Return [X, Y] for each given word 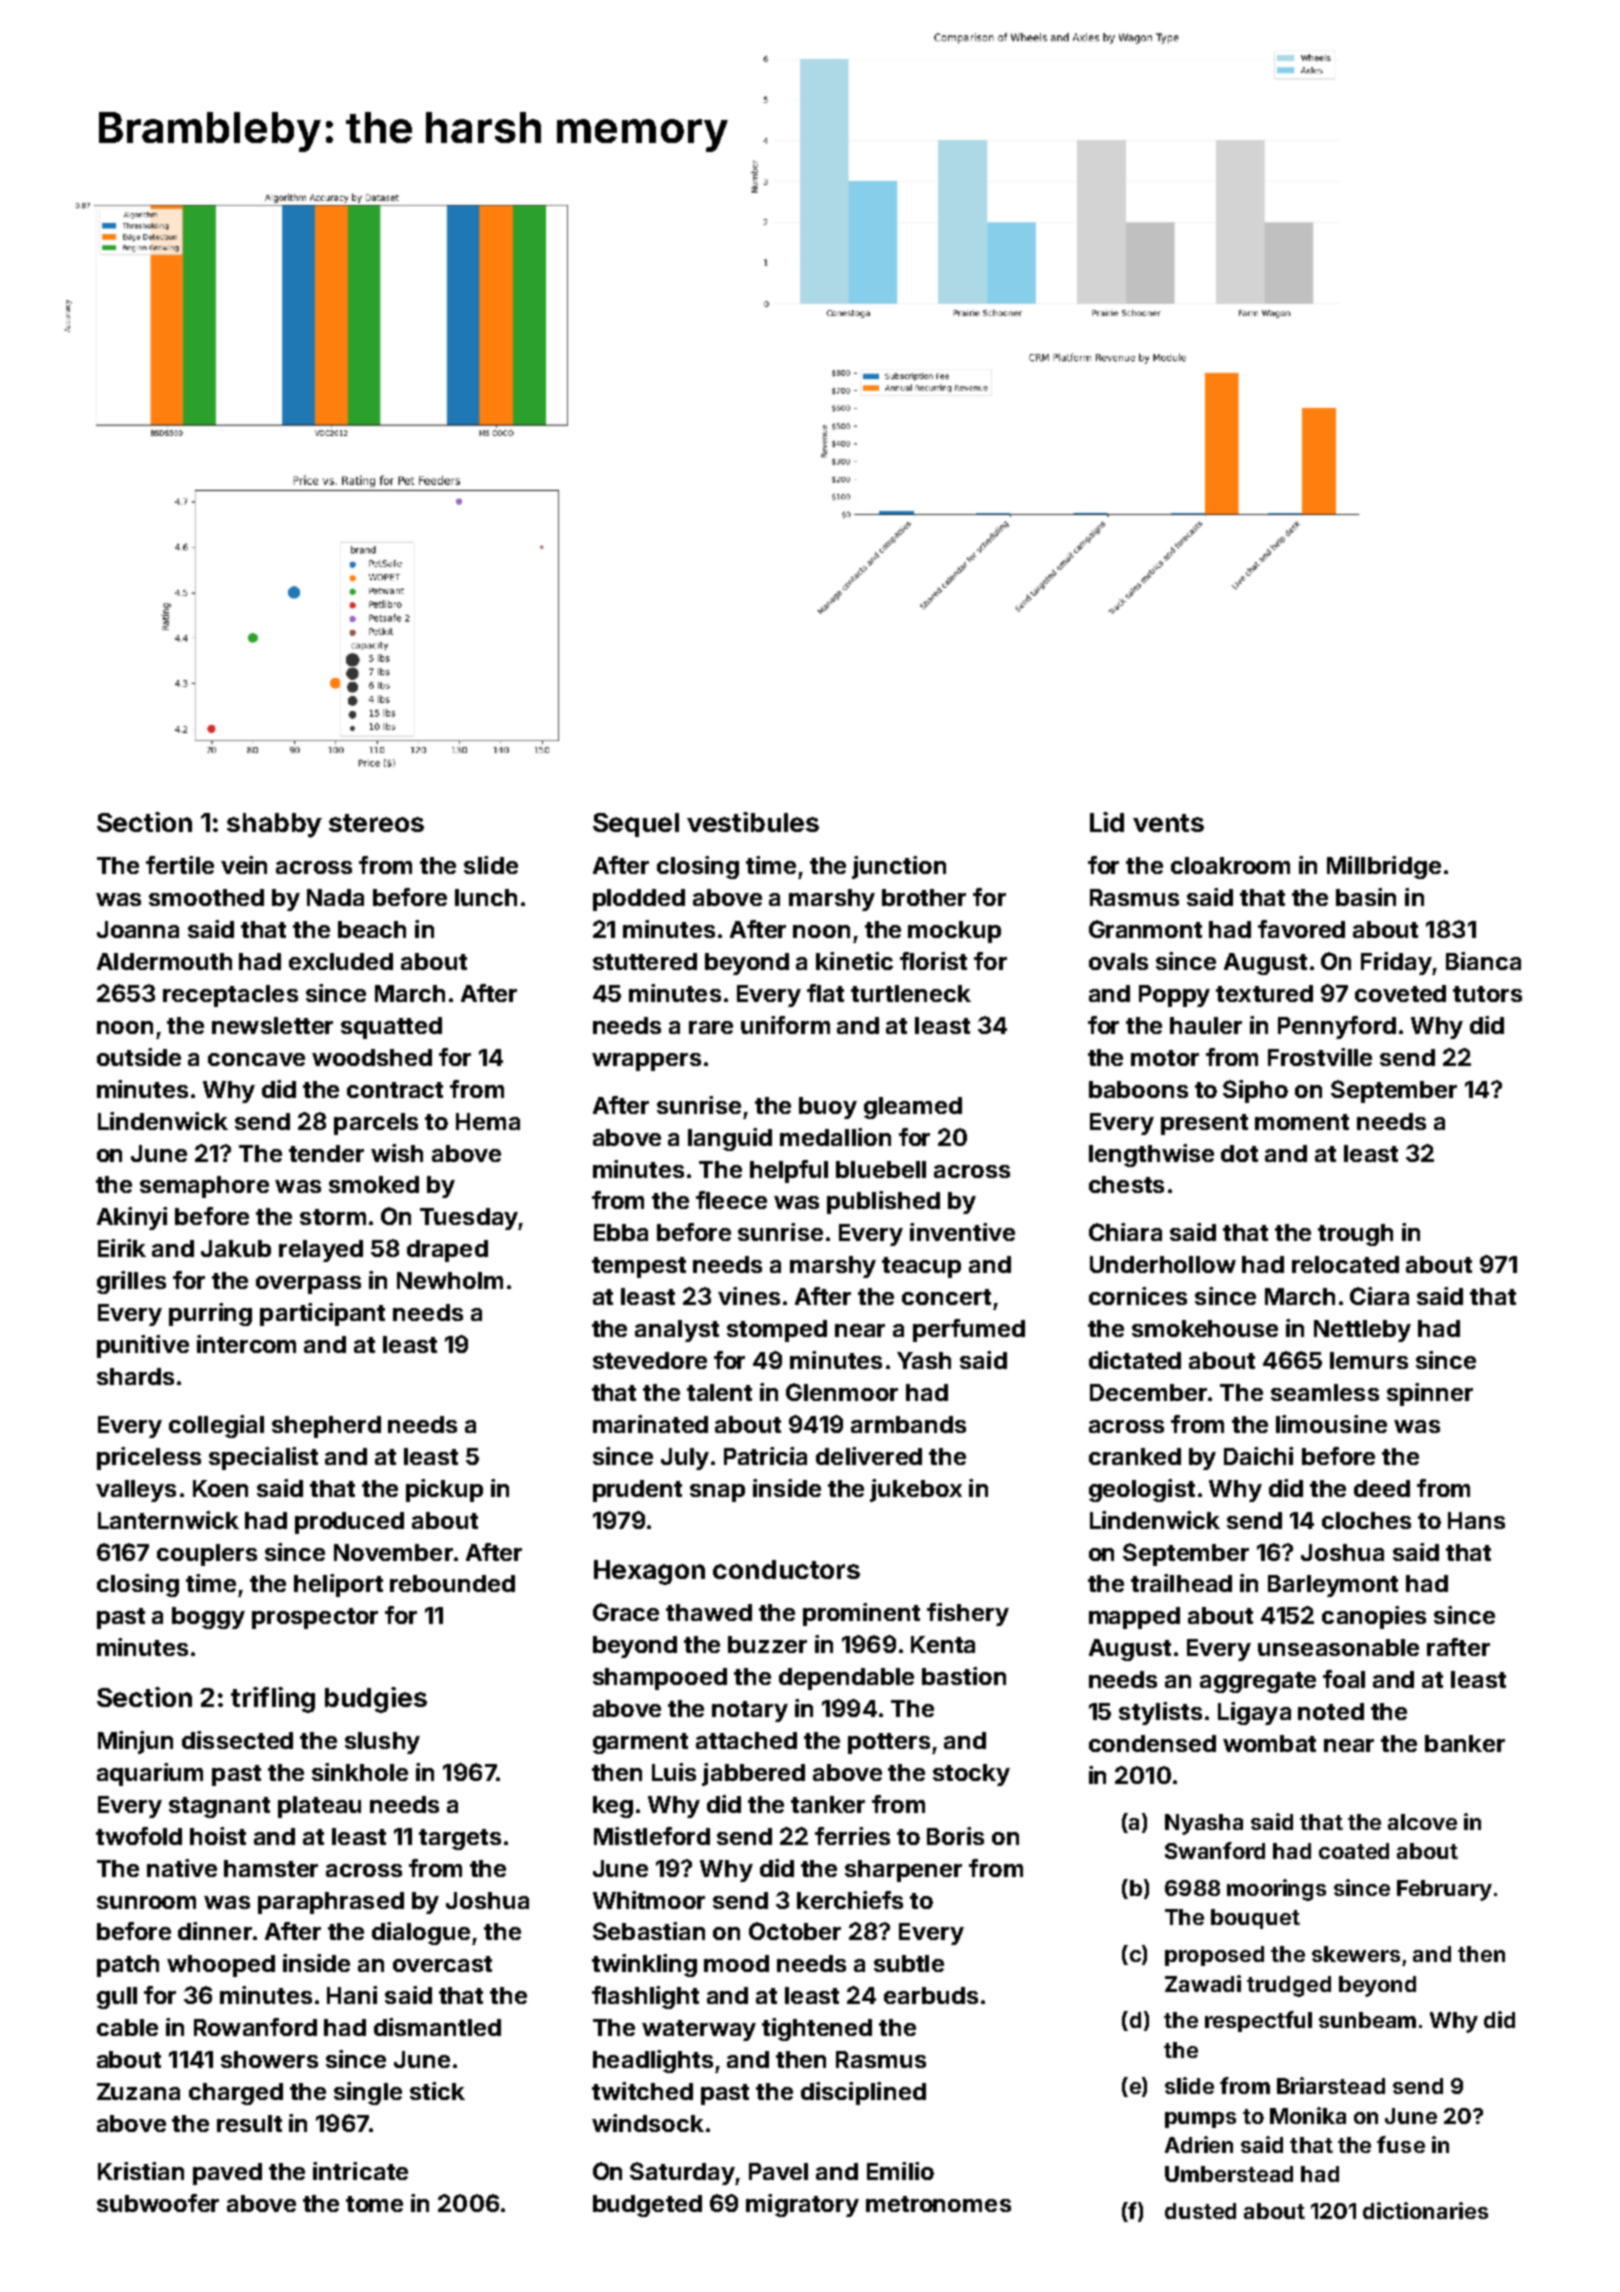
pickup [444, 1490]
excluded [341, 961]
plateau [319, 1807]
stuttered [645, 961]
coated [1354, 1851]
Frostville [1320, 1057]
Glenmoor [842, 1392]
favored [1301, 929]
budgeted [647, 2206]
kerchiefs [850, 1900]
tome [374, 2204]
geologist [1142, 1490]
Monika [1308, 2115]
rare [711, 1027]
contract [395, 1090]
